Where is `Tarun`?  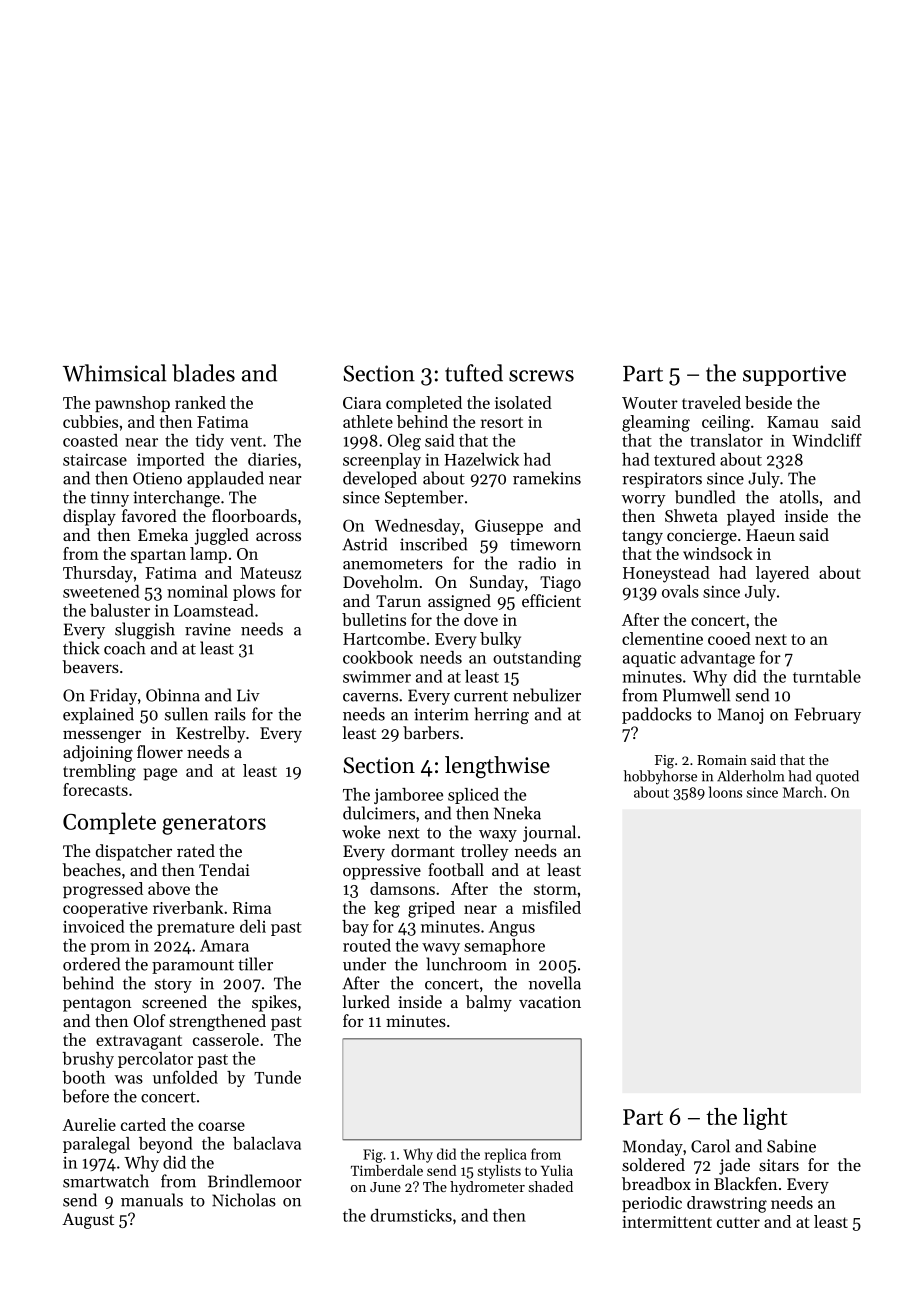 Tarun is located at coordinates (398, 601).
